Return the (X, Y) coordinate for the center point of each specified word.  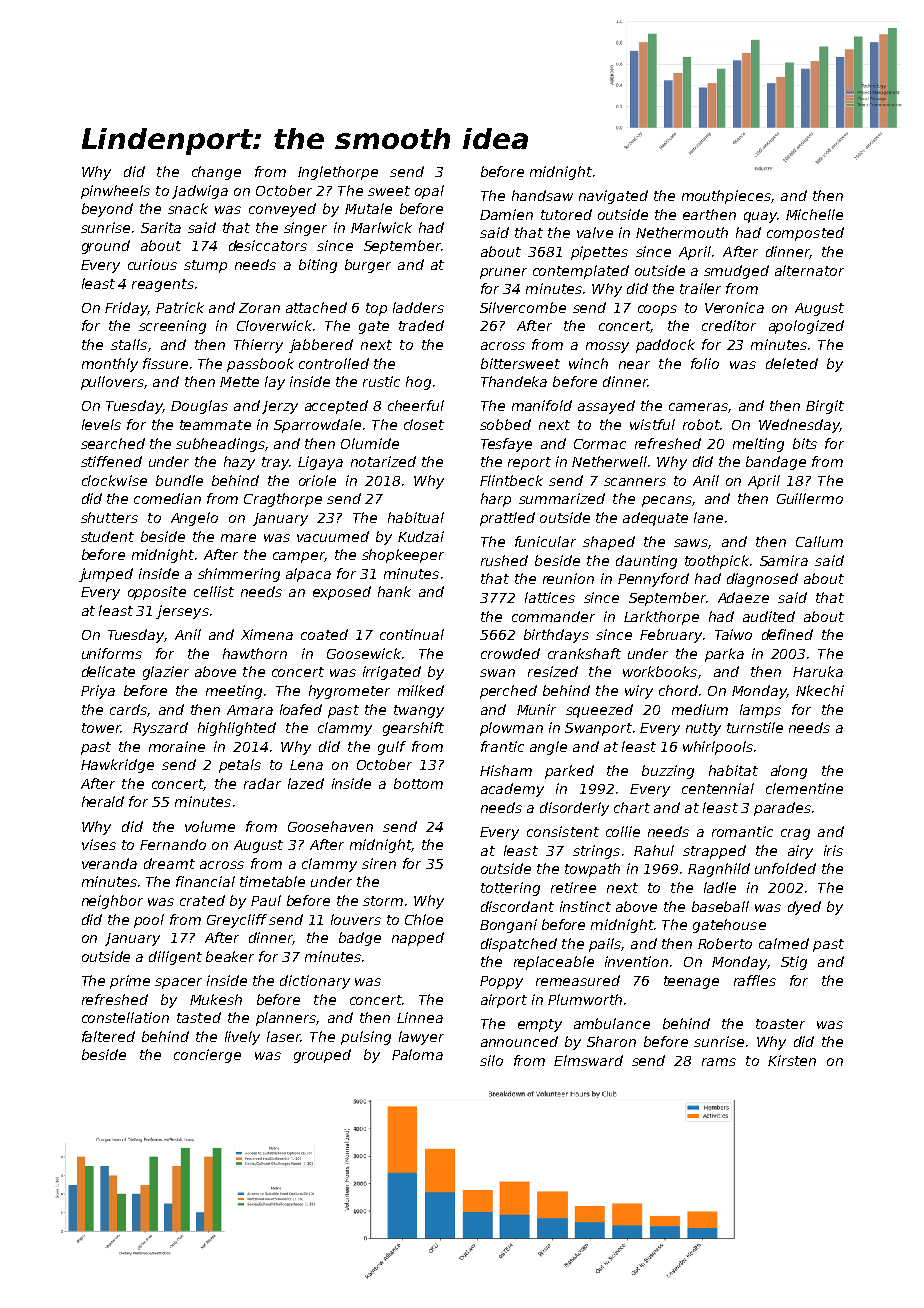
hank (394, 591)
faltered (108, 1036)
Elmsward (588, 1060)
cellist (214, 591)
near (634, 365)
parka (724, 655)
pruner (503, 273)
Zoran (259, 308)
